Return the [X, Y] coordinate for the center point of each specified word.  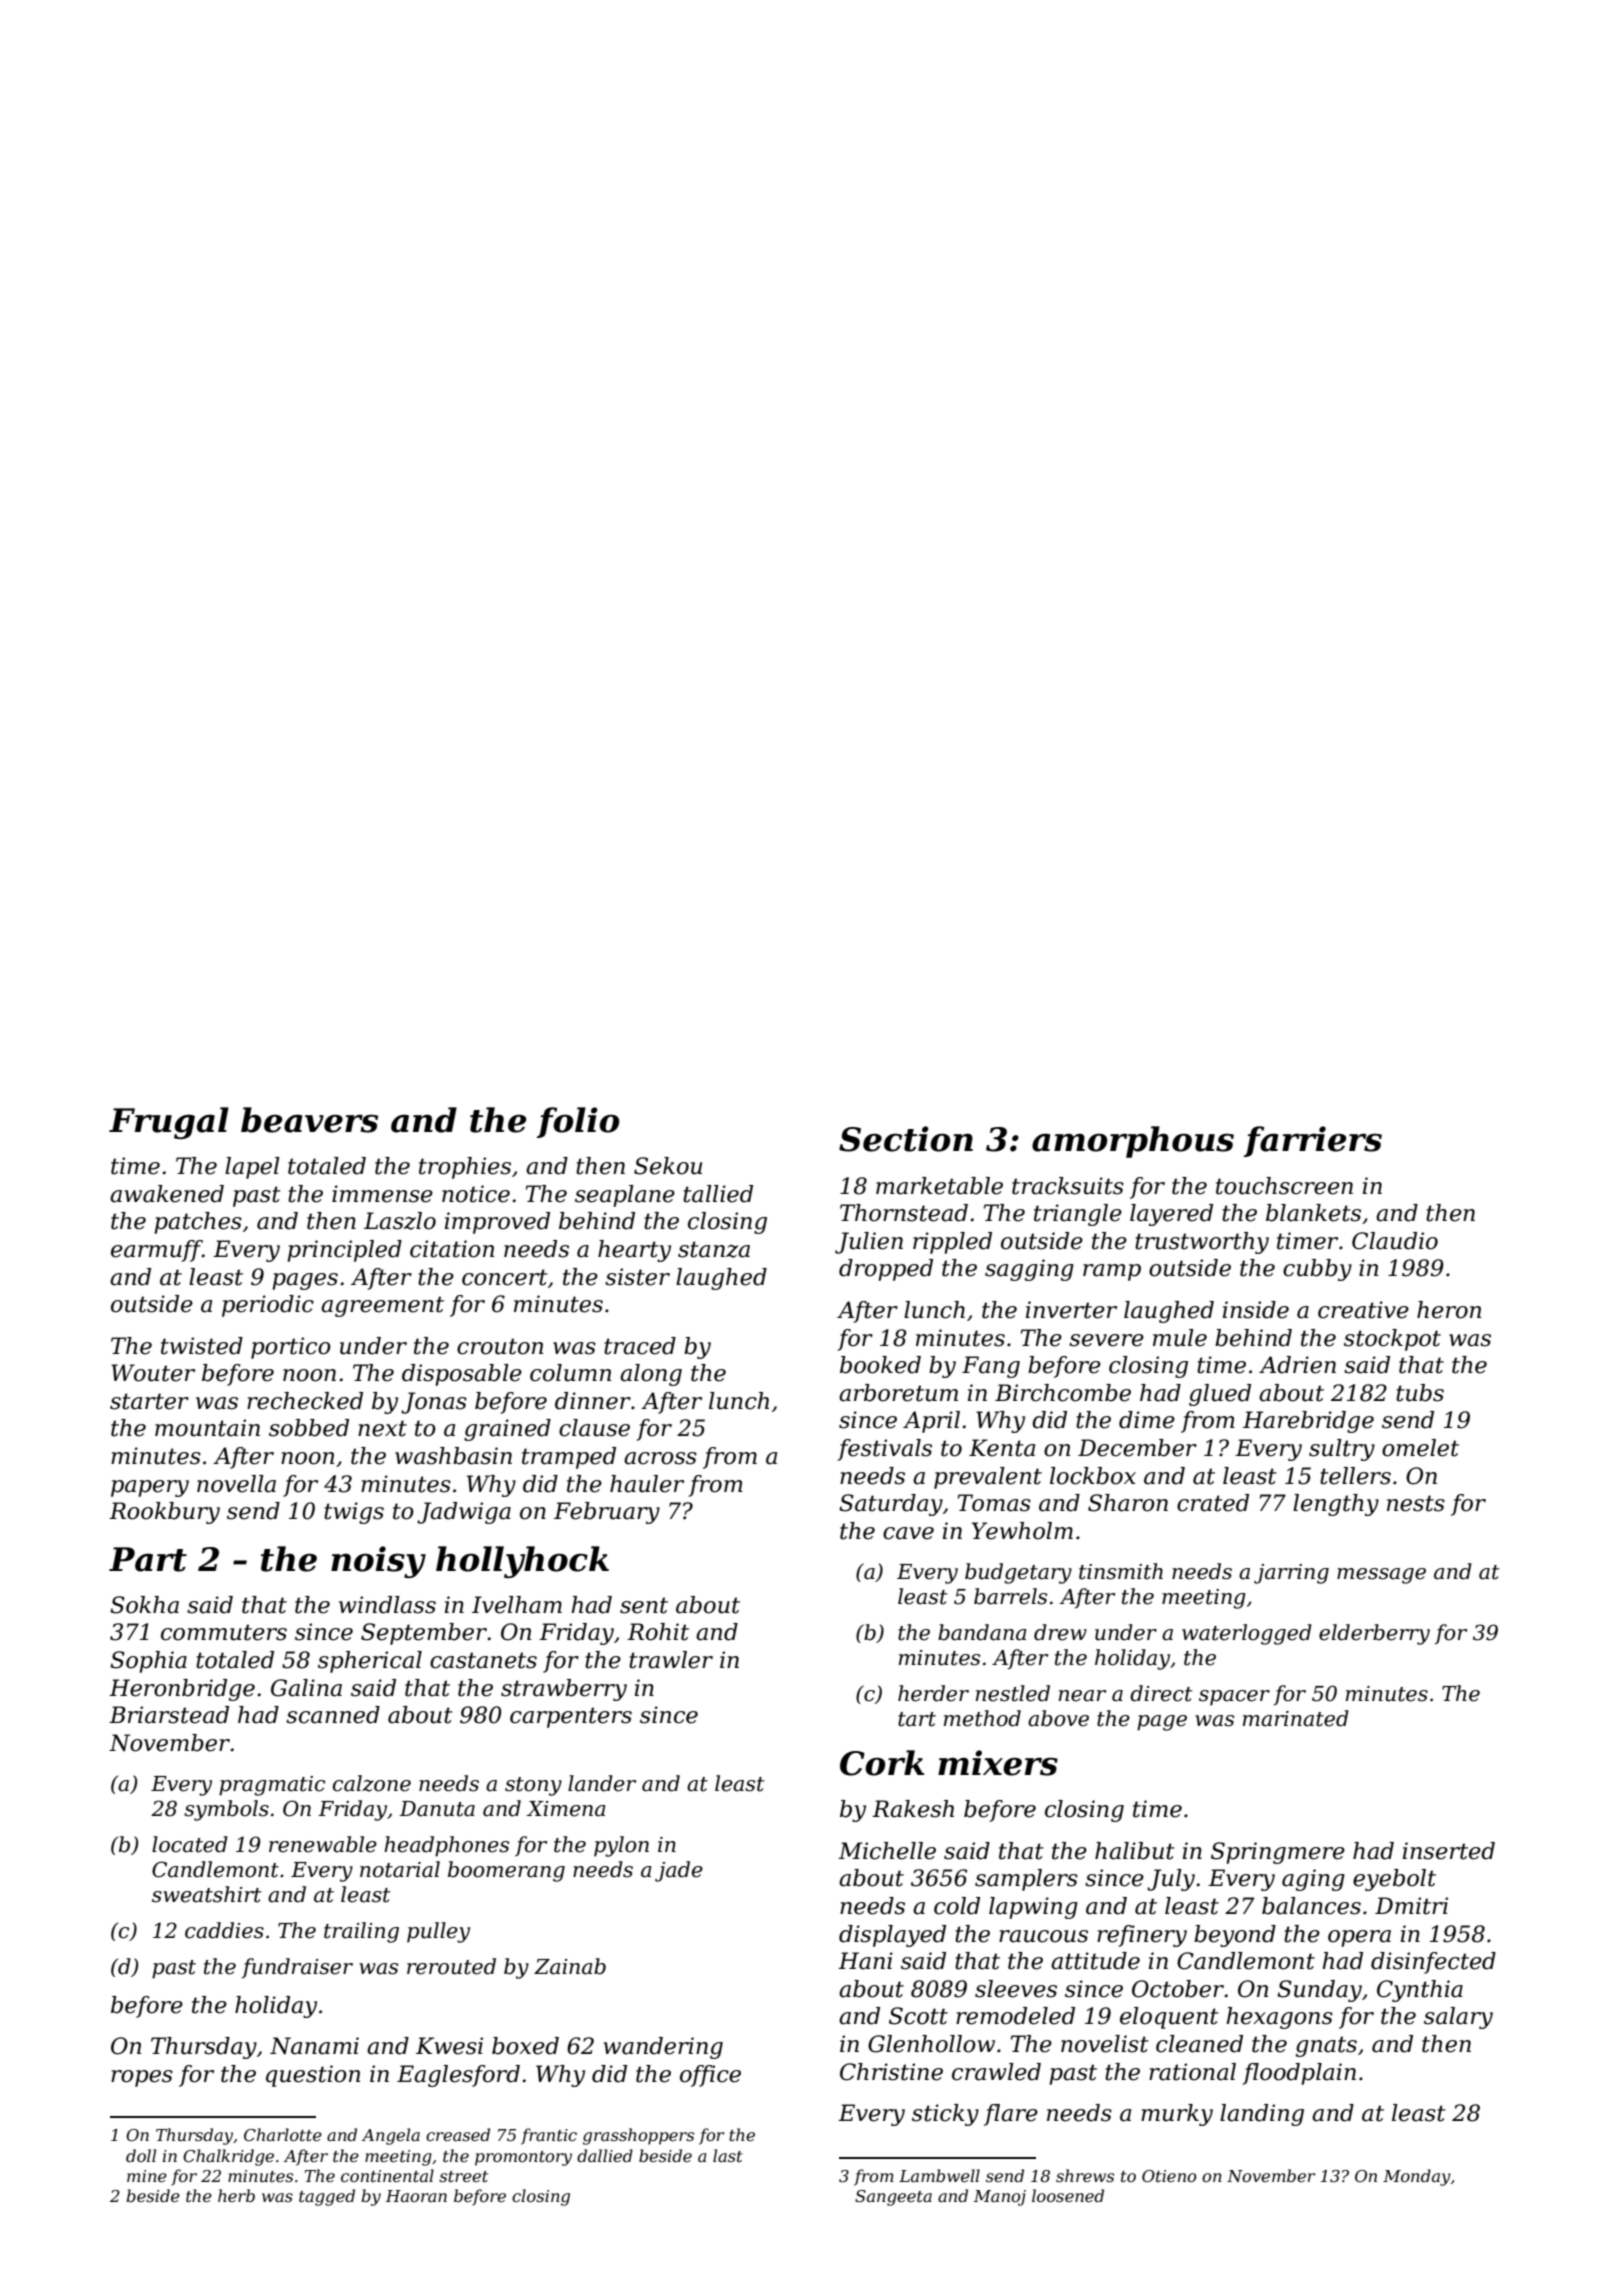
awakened [167, 1194]
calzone [372, 1783]
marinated [1296, 1718]
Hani [865, 1961]
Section [906, 1139]
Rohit [658, 1632]
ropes [142, 2078]
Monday [1417, 2177]
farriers [1313, 1141]
